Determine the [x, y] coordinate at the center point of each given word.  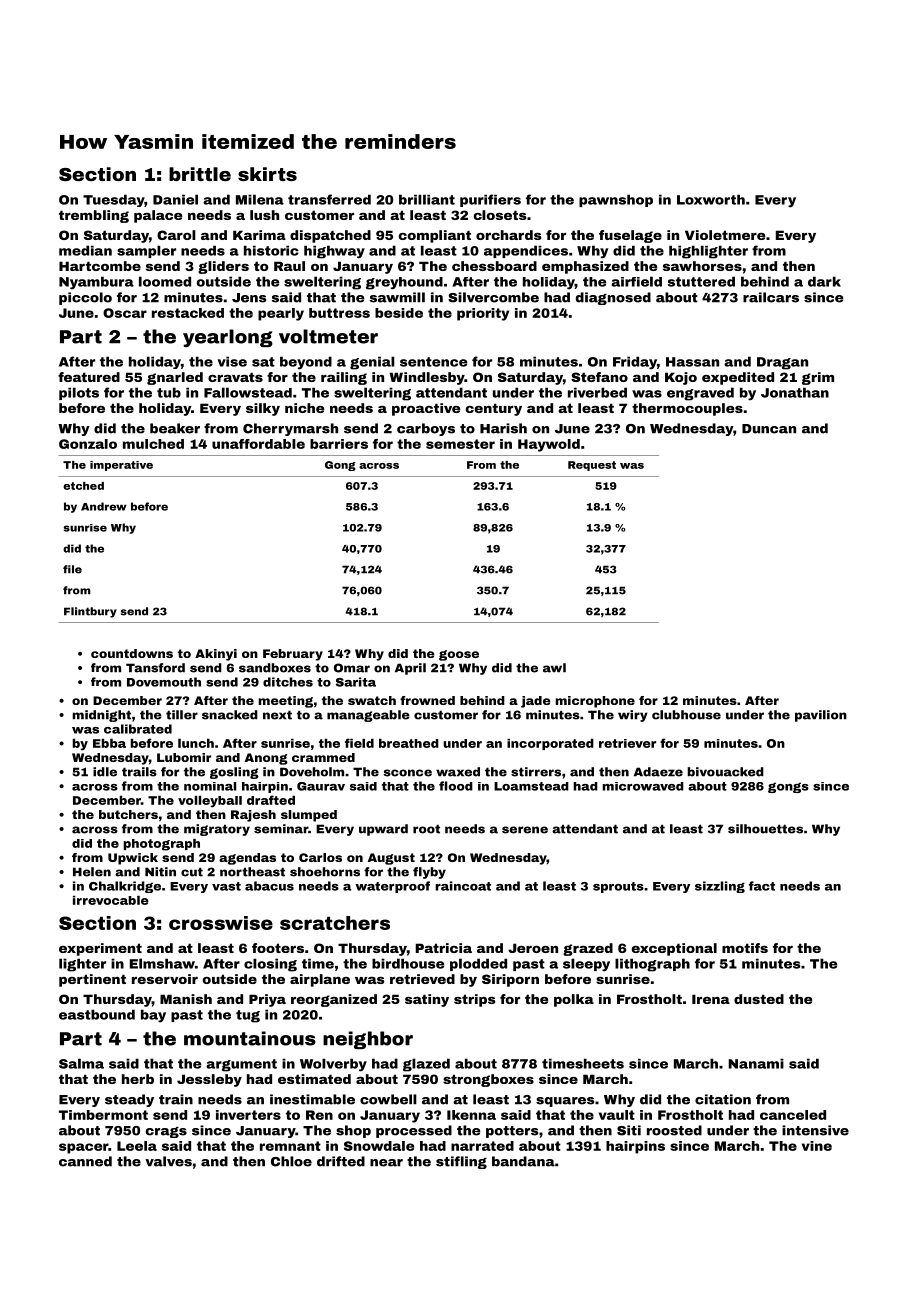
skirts [267, 174]
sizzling [720, 887]
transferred [329, 199]
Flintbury [90, 612]
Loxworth [711, 199]
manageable [368, 716]
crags [166, 1132]
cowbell [388, 1099]
